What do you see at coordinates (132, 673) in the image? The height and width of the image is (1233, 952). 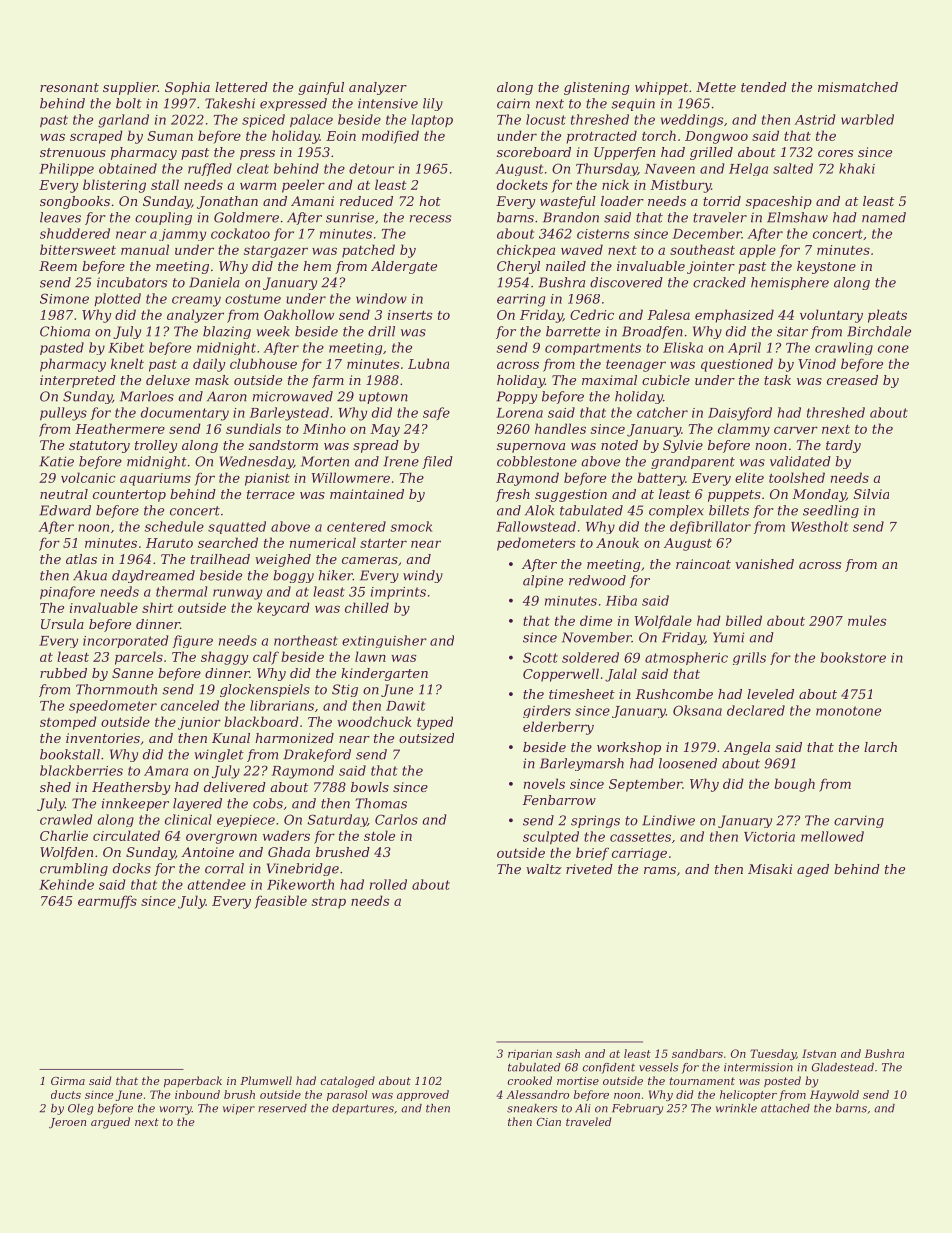 I see `Sanne` at bounding box center [132, 673].
